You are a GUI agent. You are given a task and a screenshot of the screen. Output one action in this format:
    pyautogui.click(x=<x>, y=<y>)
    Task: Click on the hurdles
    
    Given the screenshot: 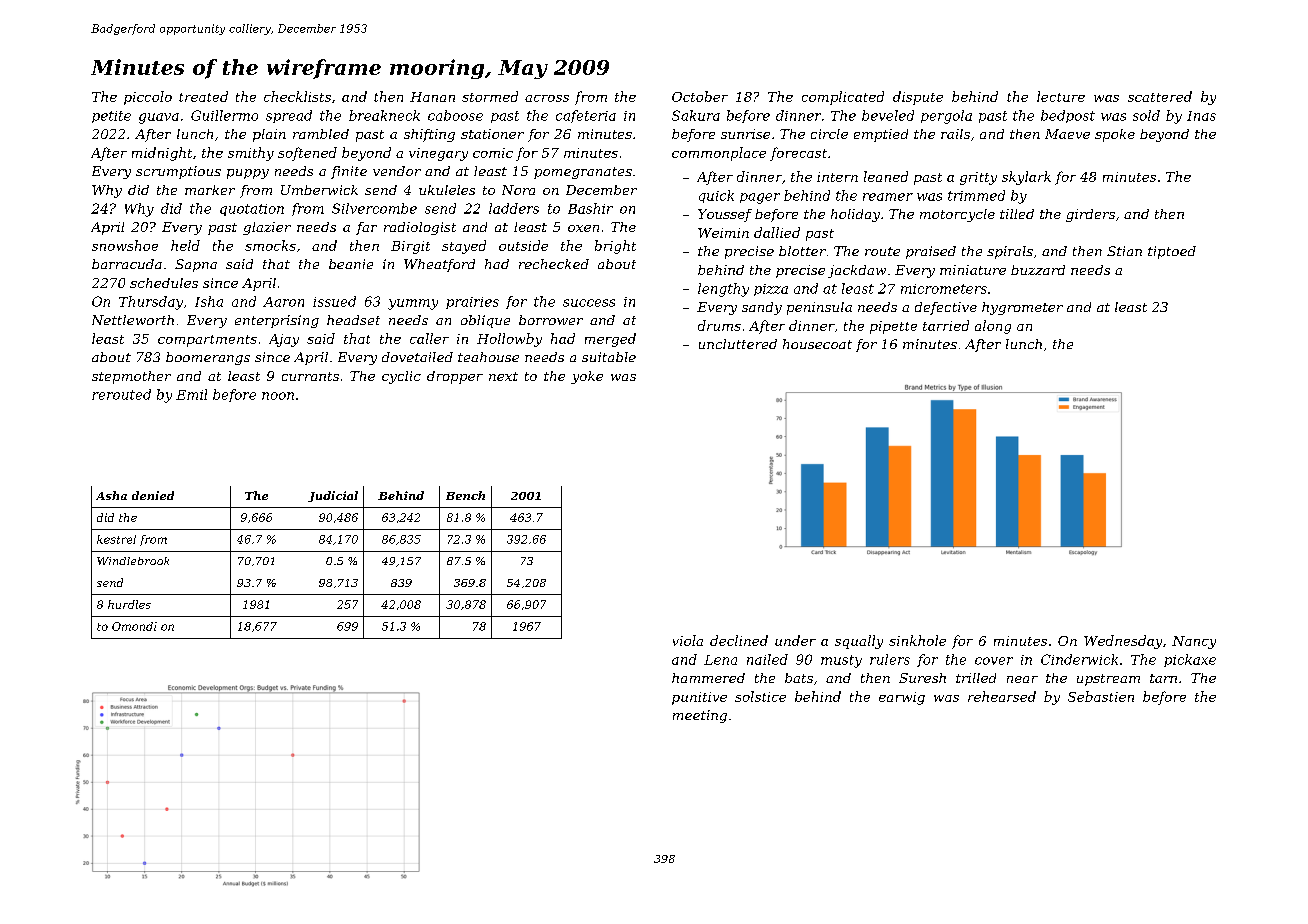 What is the action you would take?
    pyautogui.click(x=129, y=604)
